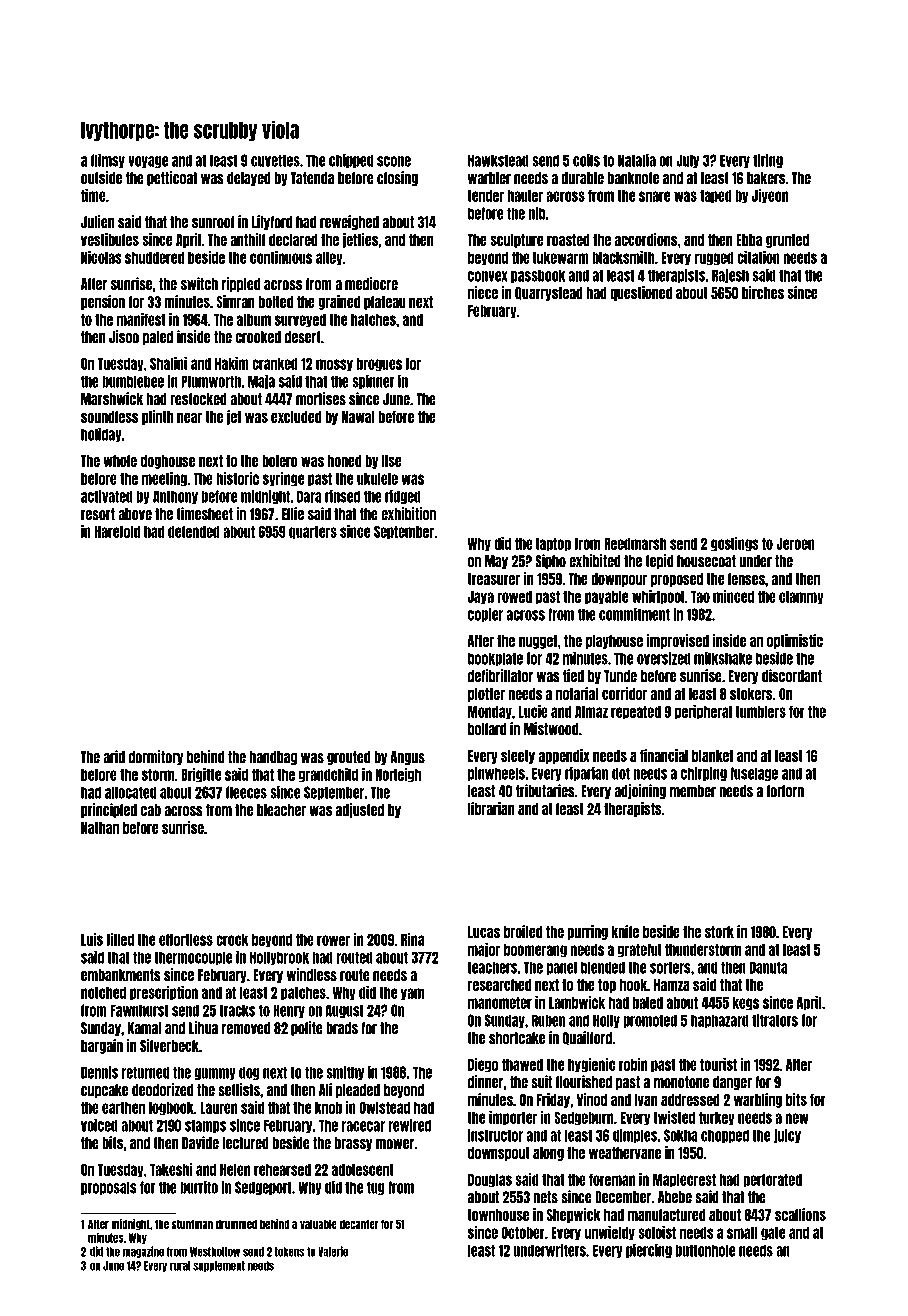  What do you see at coordinates (768, 160) in the screenshot?
I see `tiring` at bounding box center [768, 160].
